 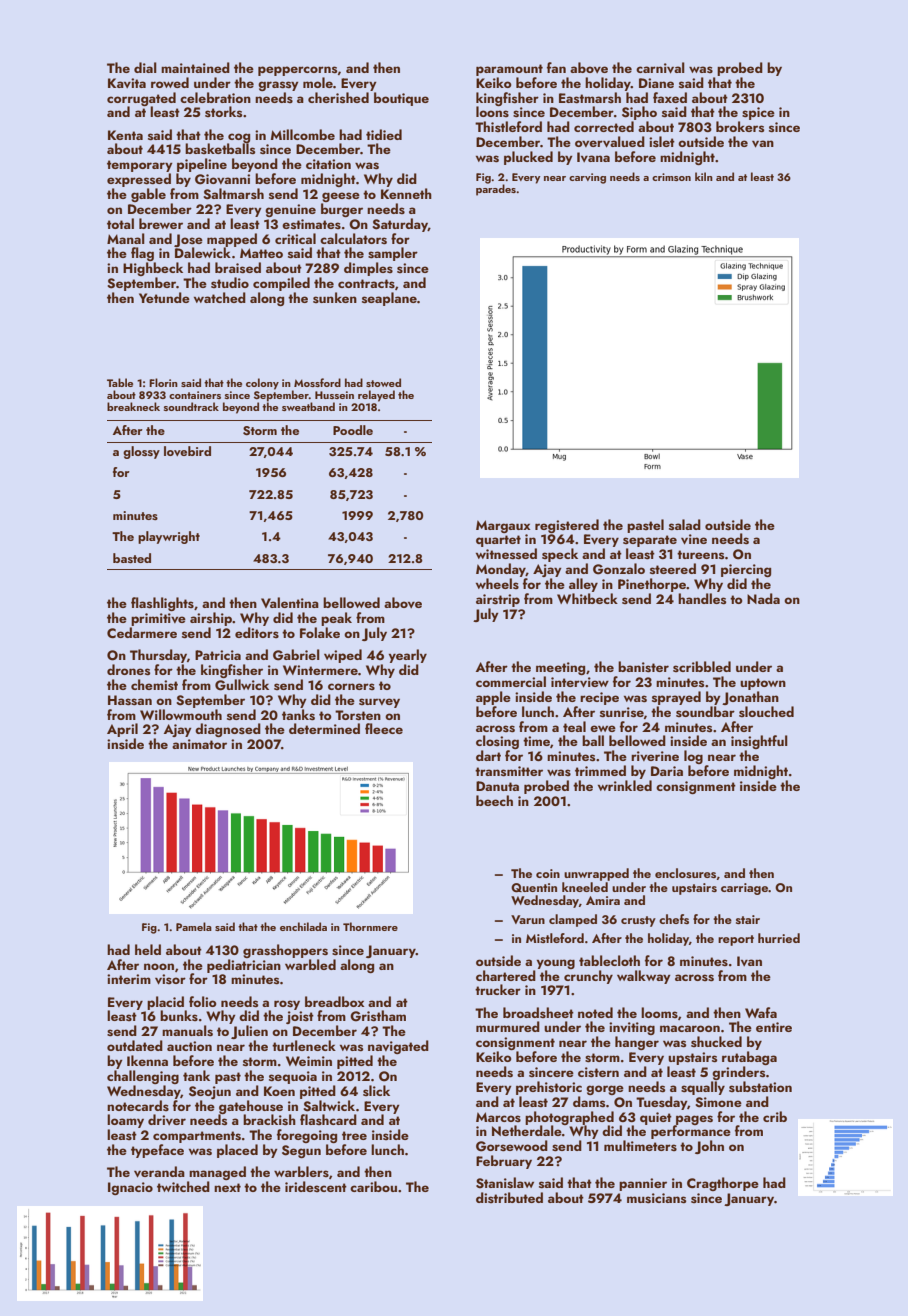 What do you see at coordinates (227, 1187) in the image?
I see `next` at bounding box center [227, 1187].
